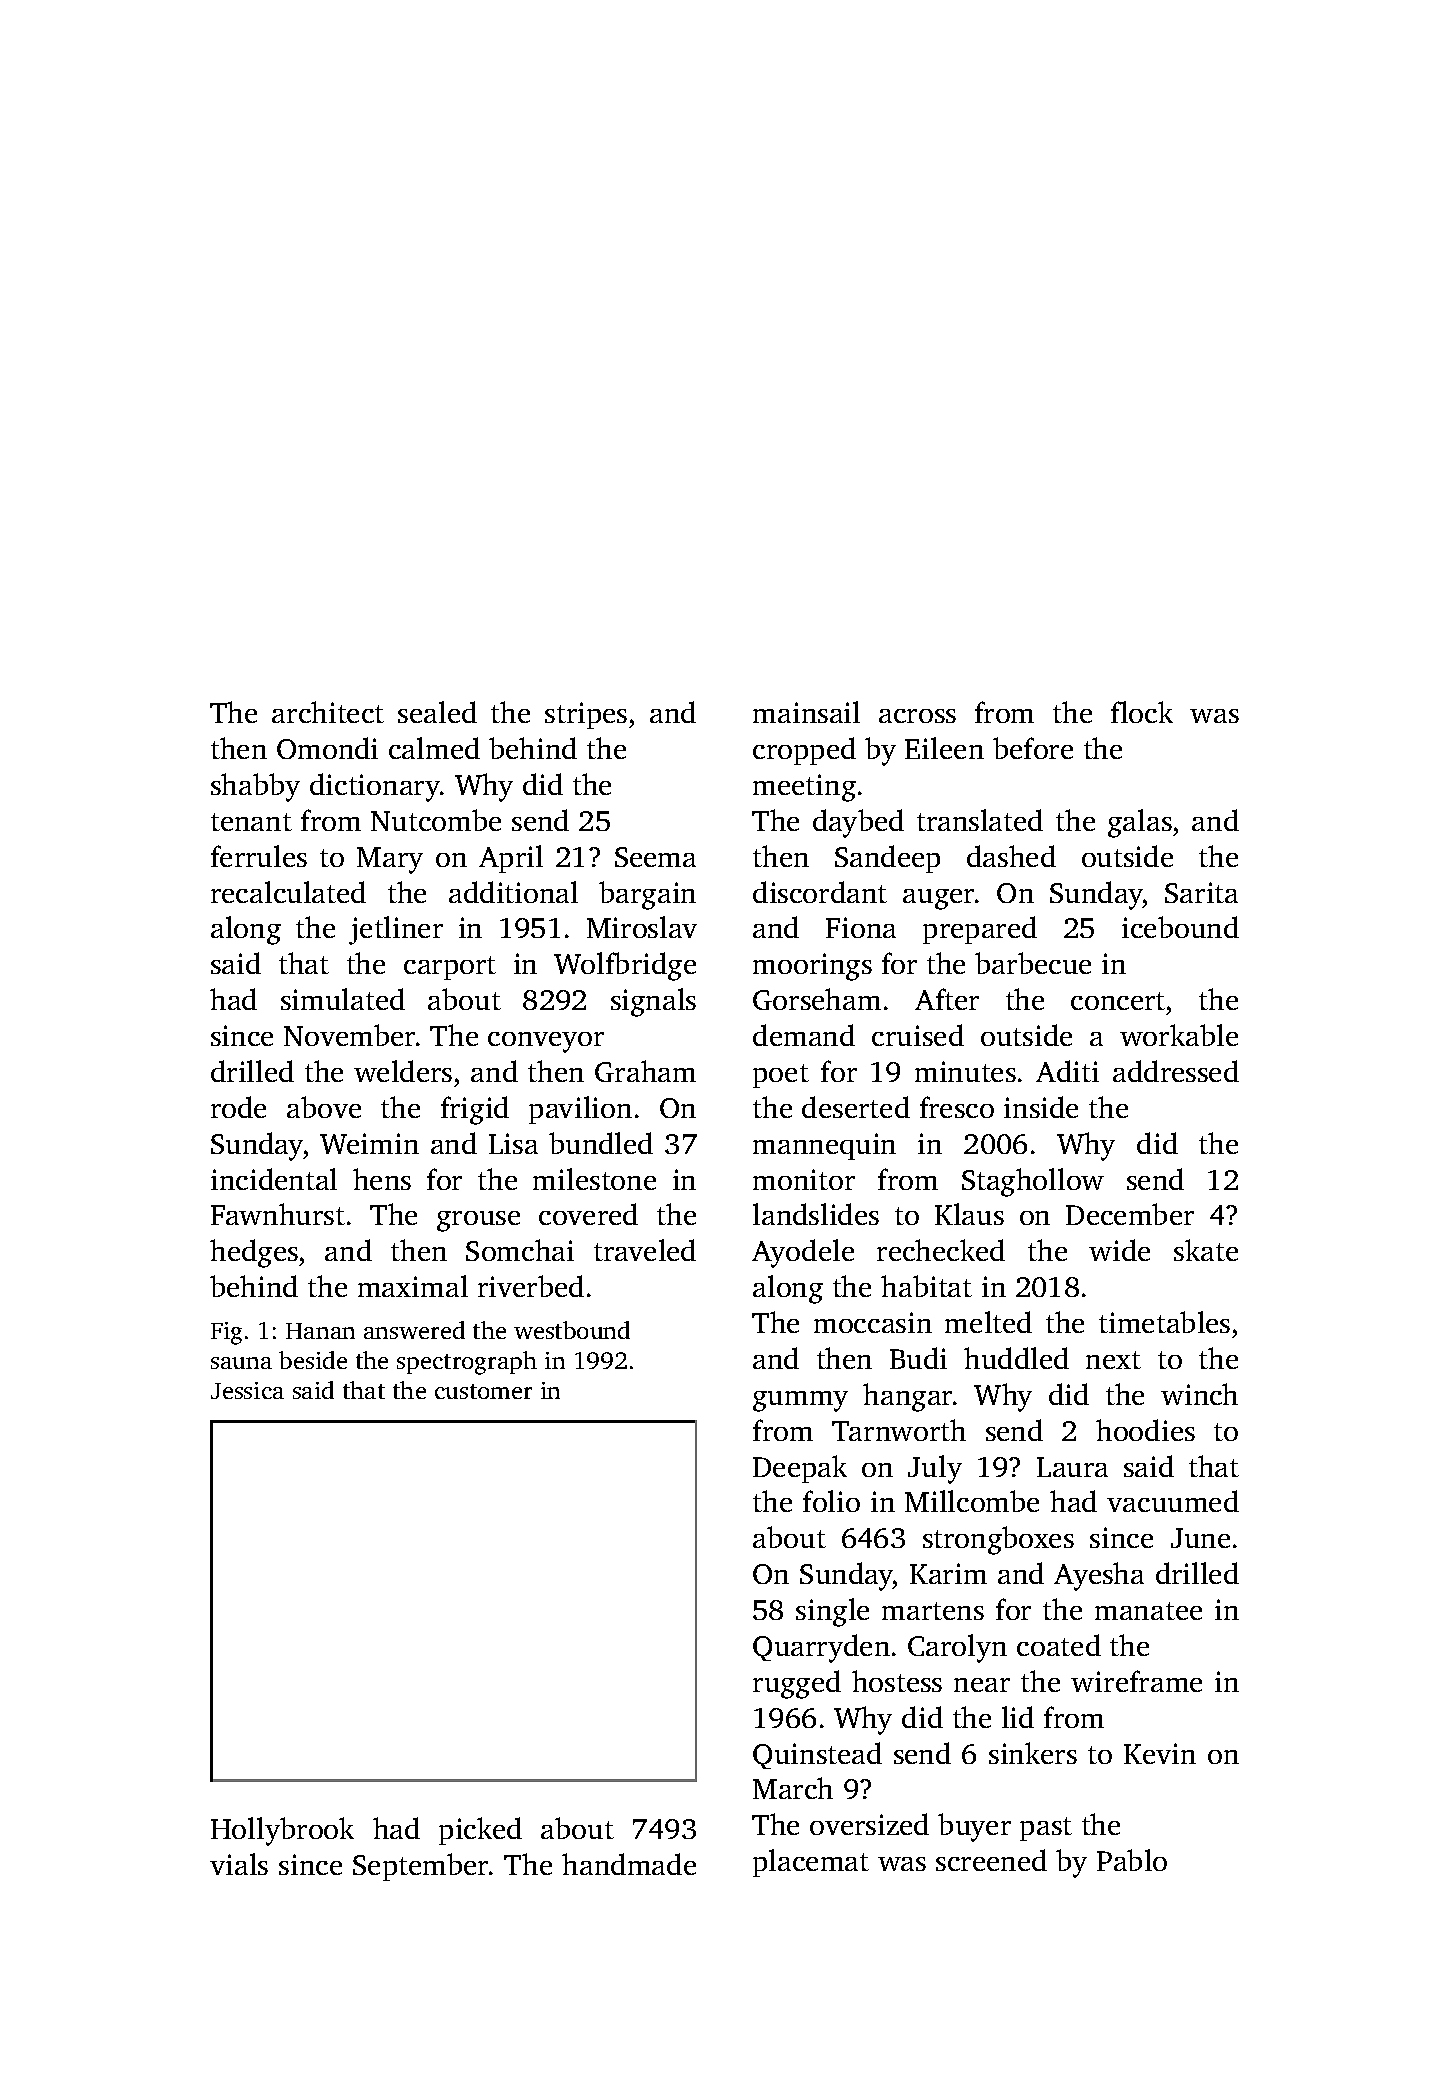 The width and height of the document is (1450, 2100). I want to click on barbecue, so click(1033, 963).
